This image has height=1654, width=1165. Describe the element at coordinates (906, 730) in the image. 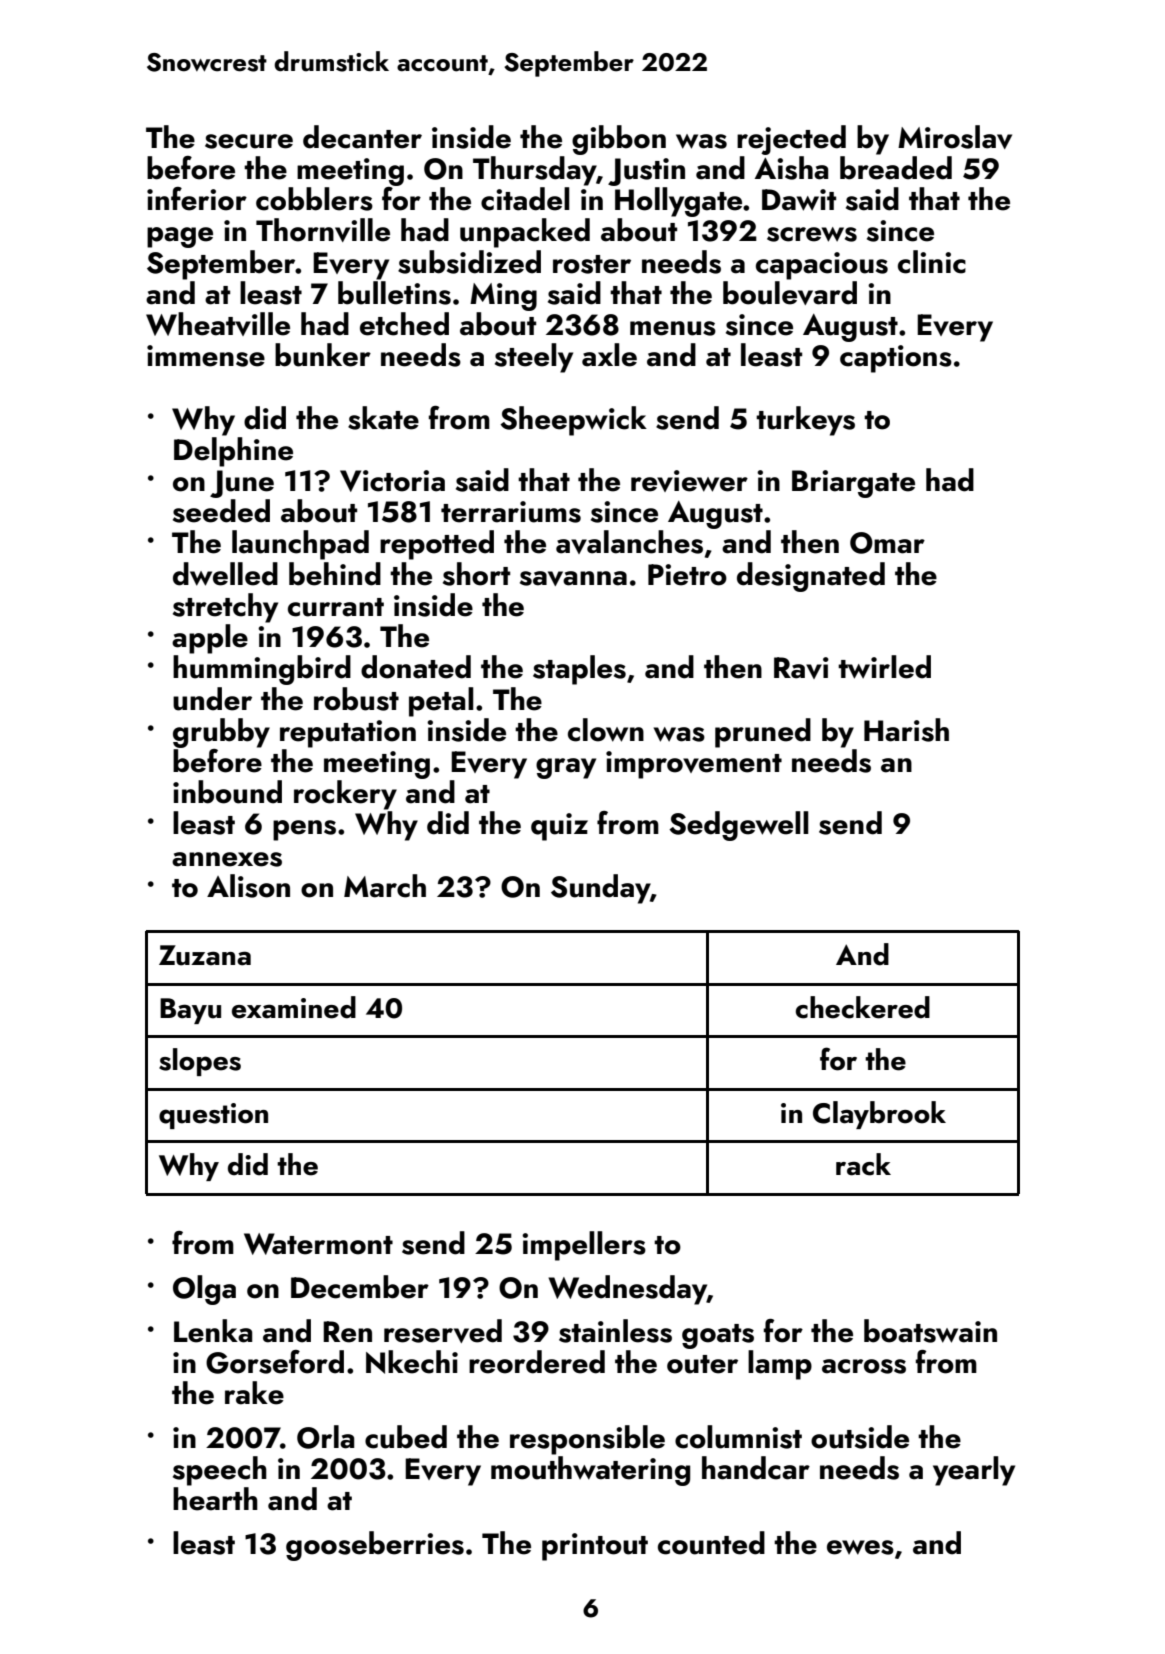

I see `Harish` at that location.
